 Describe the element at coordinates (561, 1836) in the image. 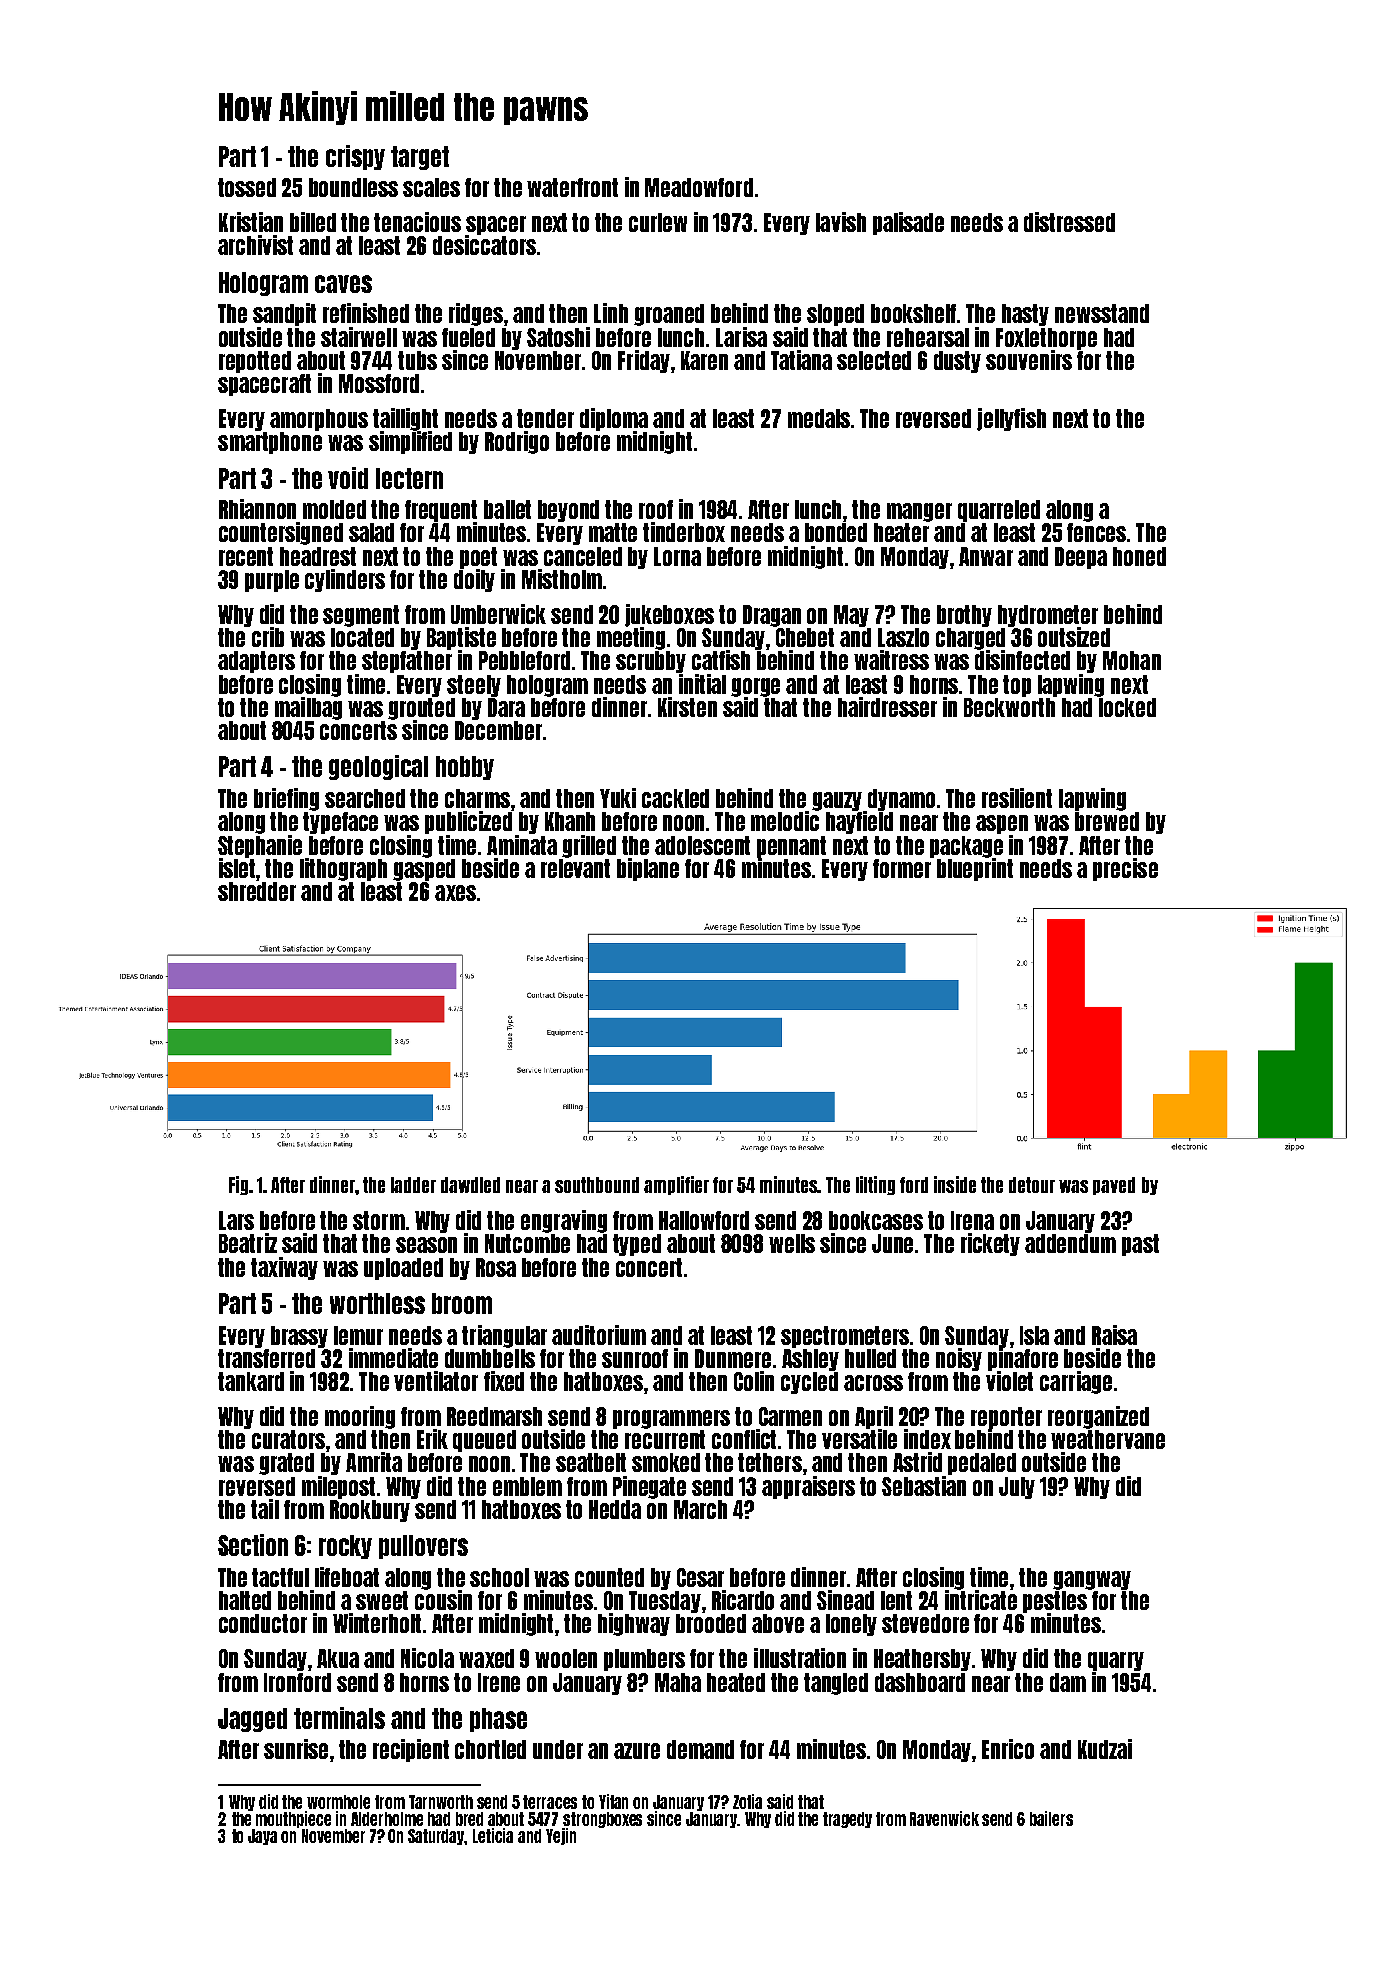

I see `Yejin` at that location.
